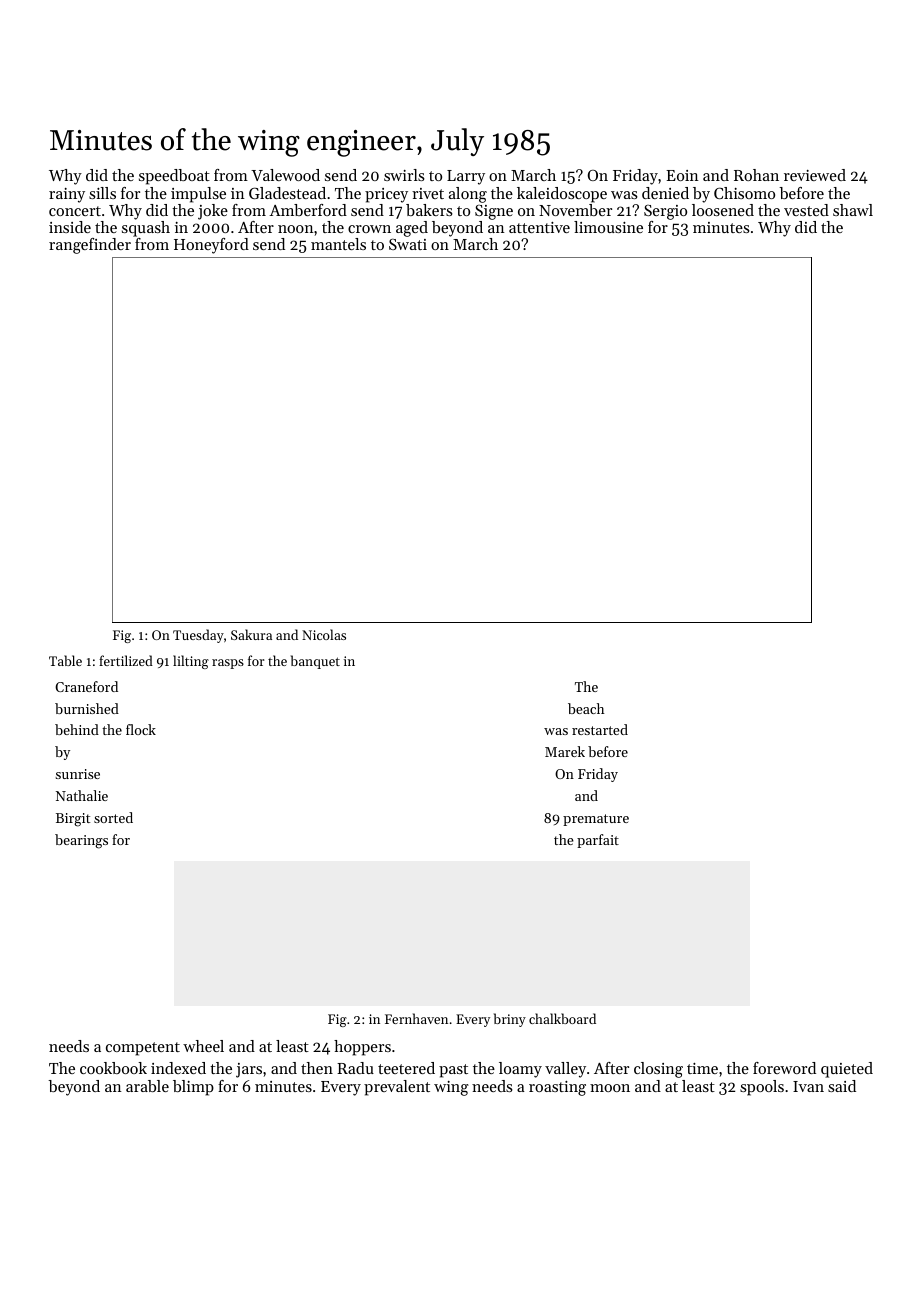 The height and width of the page is (1308, 924). Describe the element at coordinates (324, 634) in the page. I see `Nicolas` at that location.
